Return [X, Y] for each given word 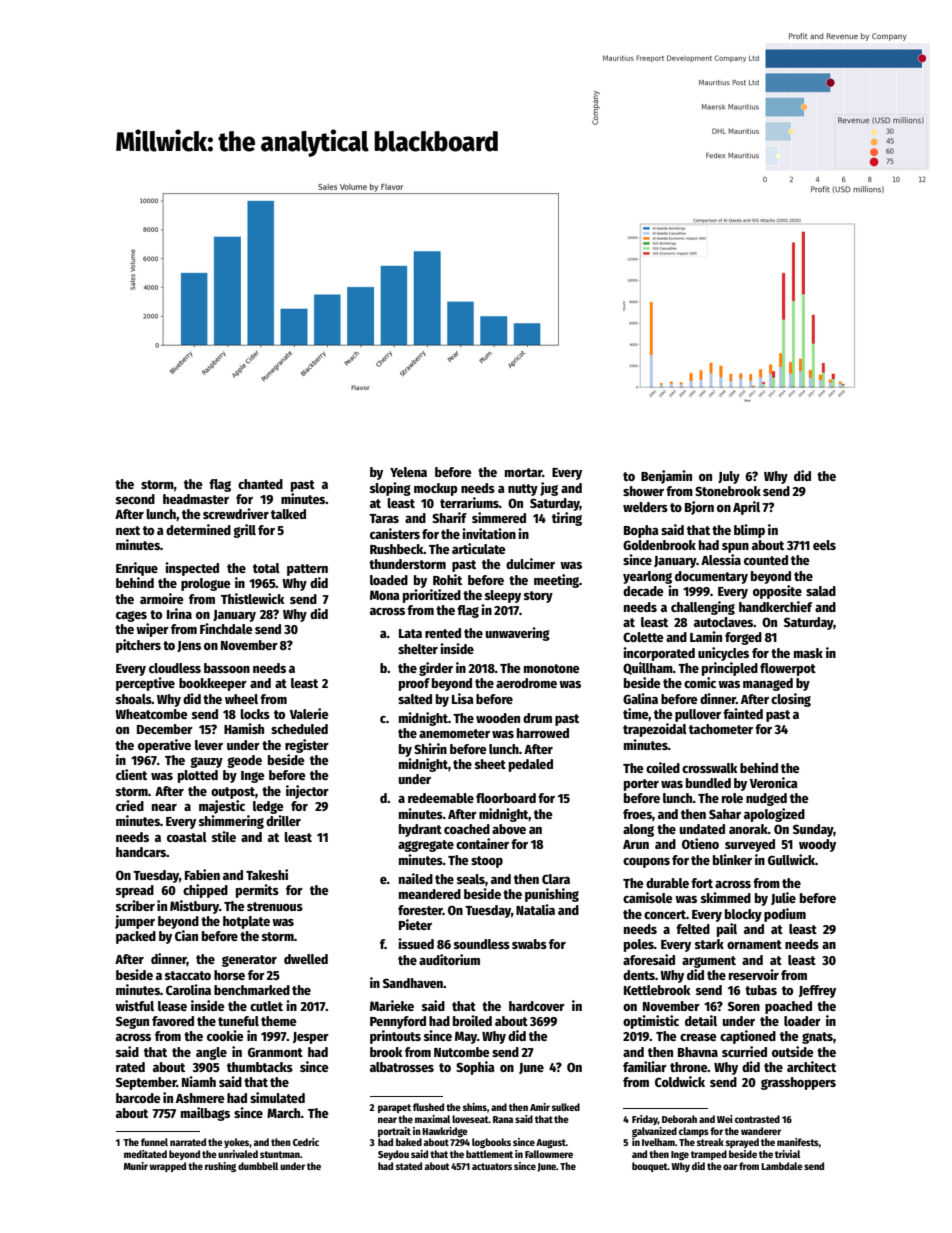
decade [643, 591]
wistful [134, 1005]
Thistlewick [252, 598]
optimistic [651, 1022]
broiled [472, 1020]
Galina [640, 698]
